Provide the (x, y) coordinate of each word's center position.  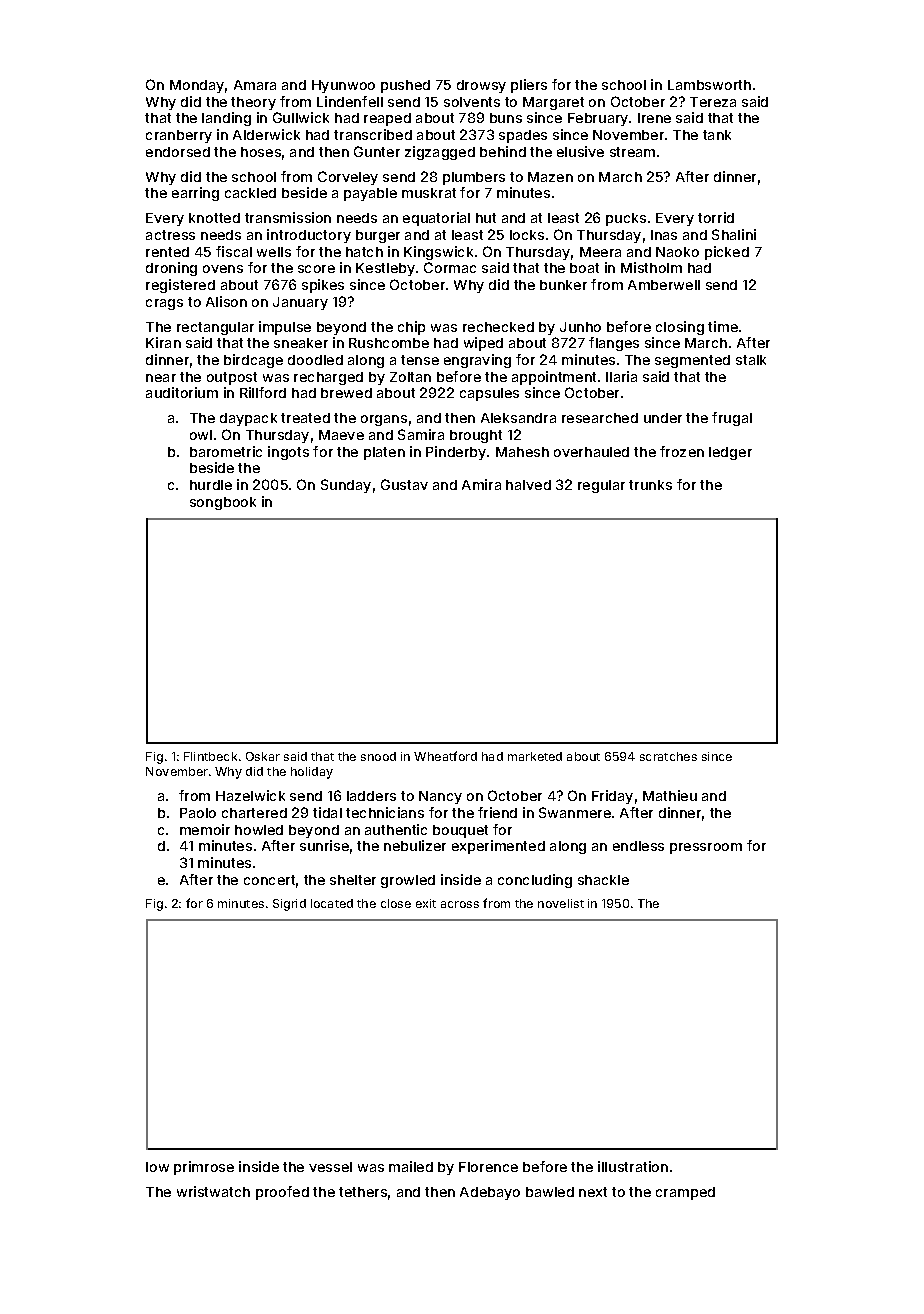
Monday (197, 86)
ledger (730, 453)
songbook (223, 503)
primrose (204, 1168)
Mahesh (522, 452)
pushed (405, 86)
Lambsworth (709, 85)
